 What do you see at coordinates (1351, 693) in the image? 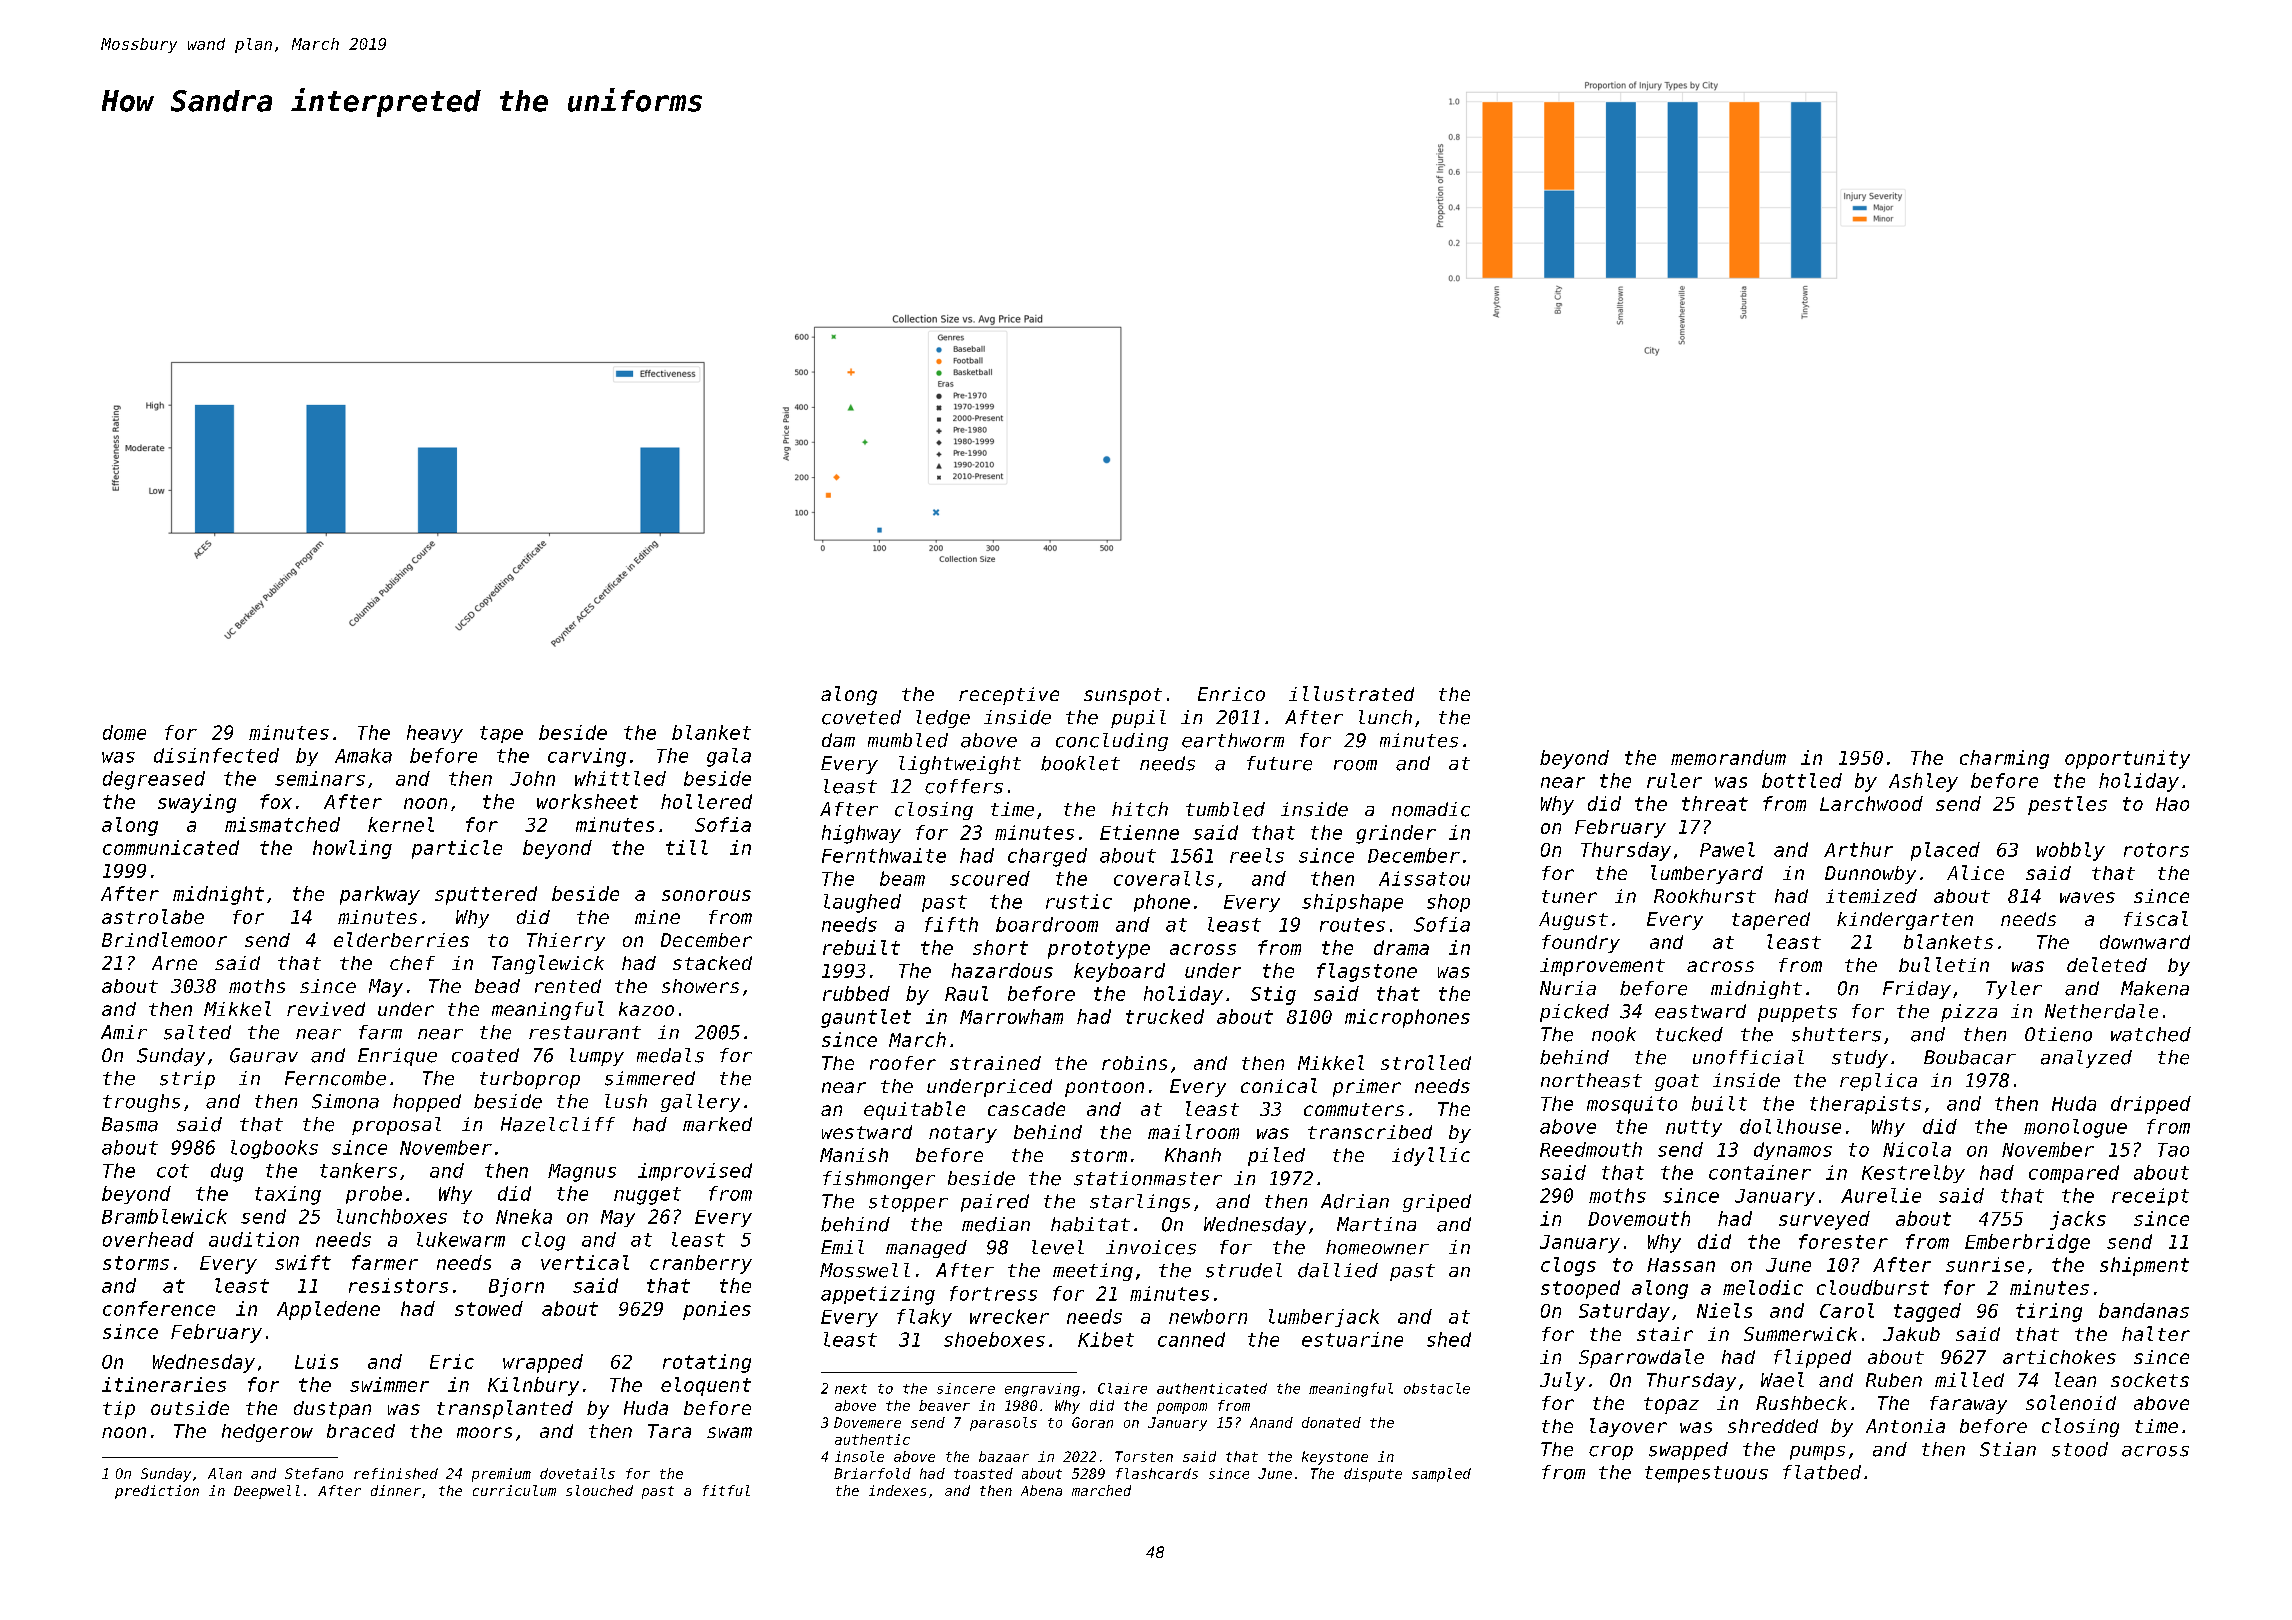
I see `illustrated` at bounding box center [1351, 693].
